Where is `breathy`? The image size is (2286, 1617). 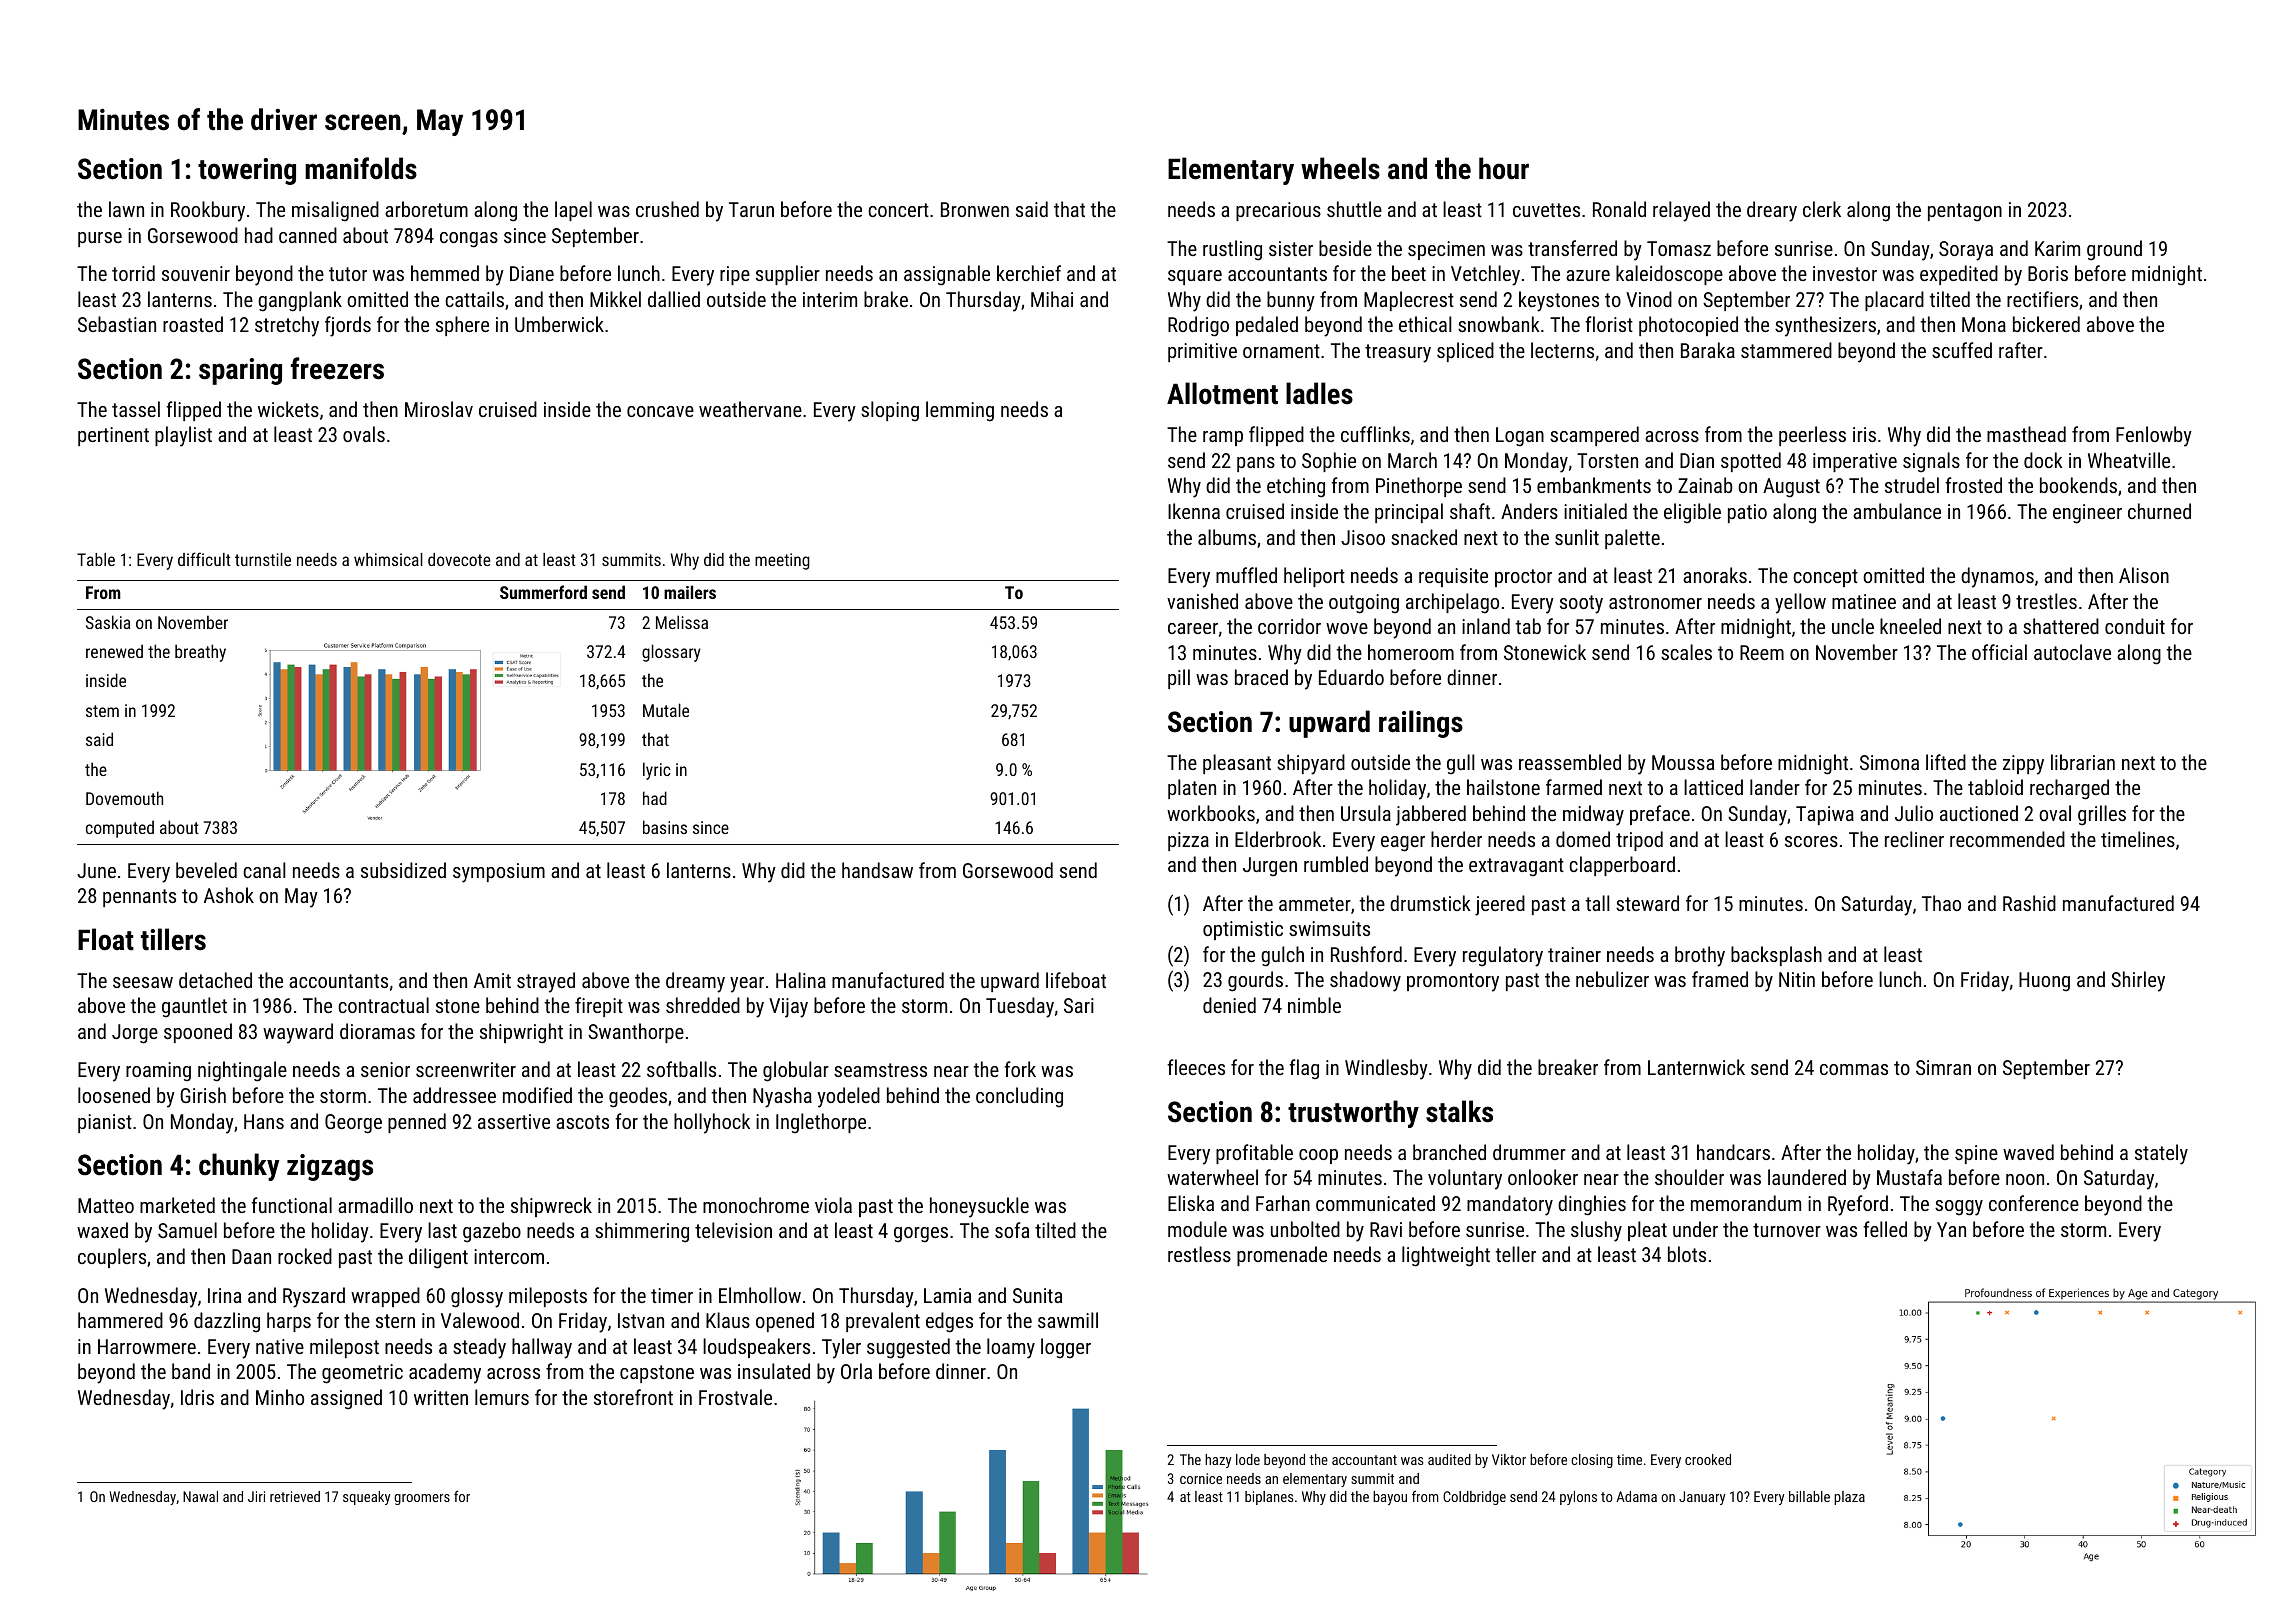 breathy is located at coordinates (200, 653).
